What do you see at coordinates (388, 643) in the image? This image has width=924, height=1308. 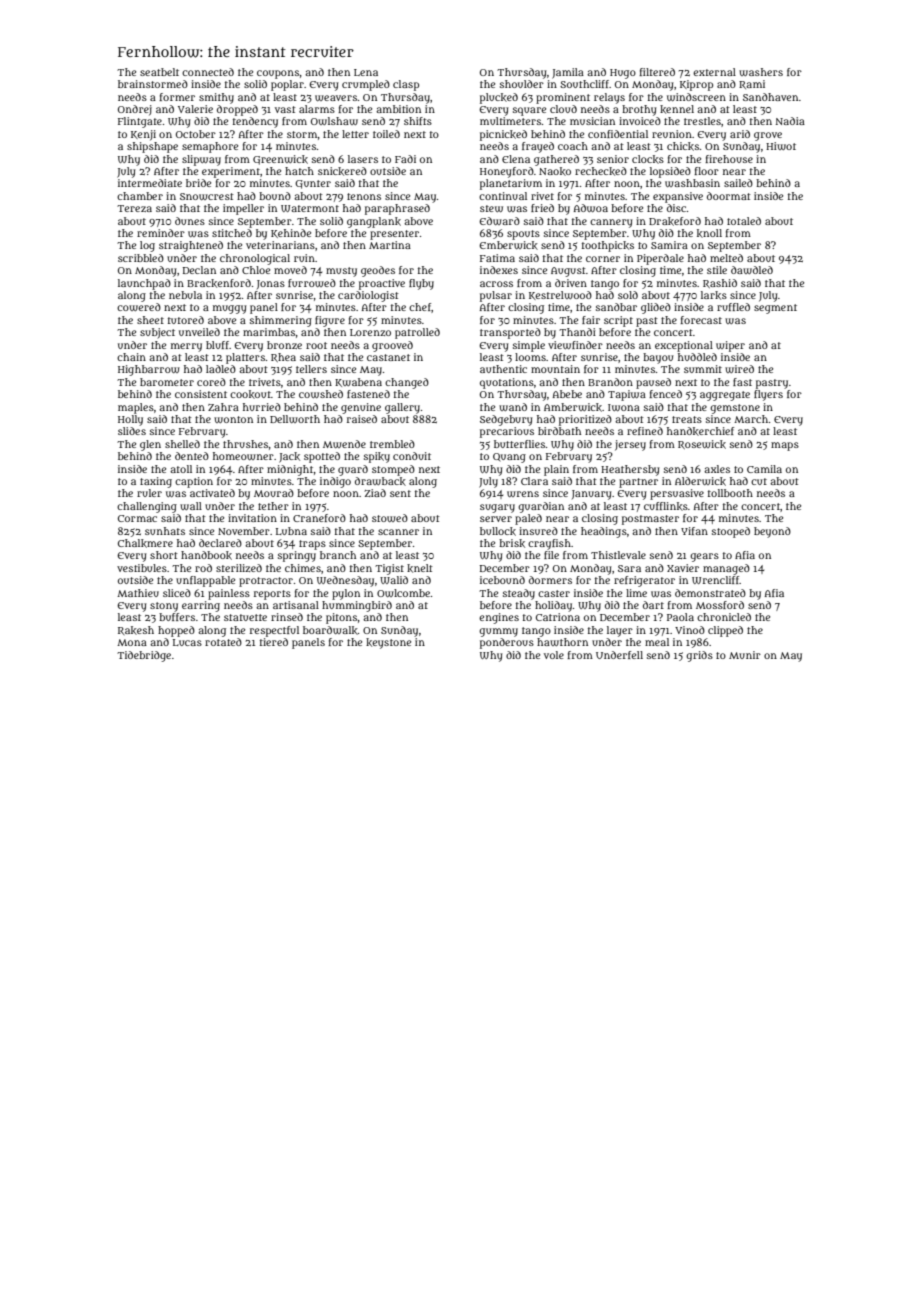 I see `keystone` at bounding box center [388, 643].
